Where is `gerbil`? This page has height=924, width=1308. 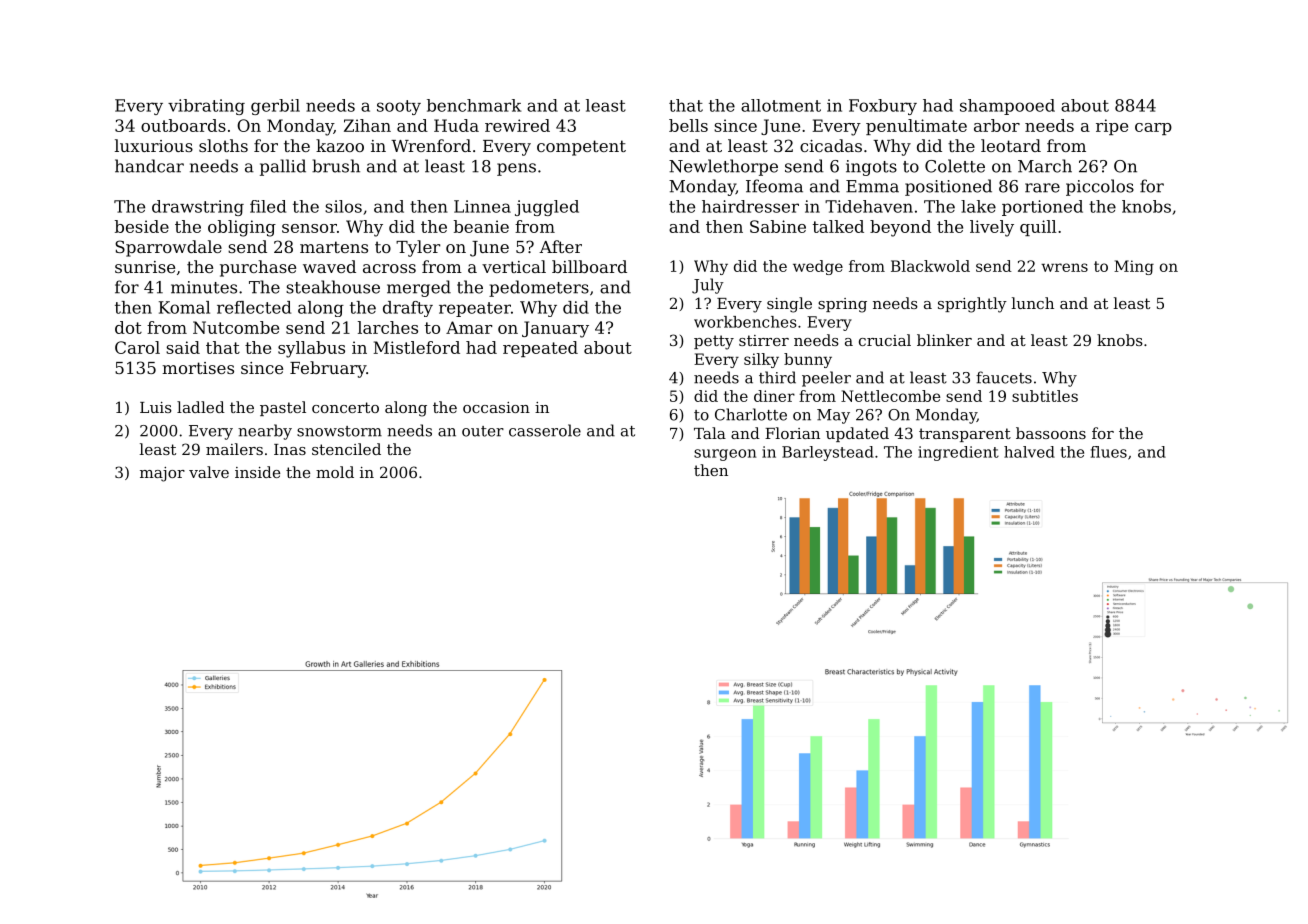
gerbil is located at coordinates (275, 107).
